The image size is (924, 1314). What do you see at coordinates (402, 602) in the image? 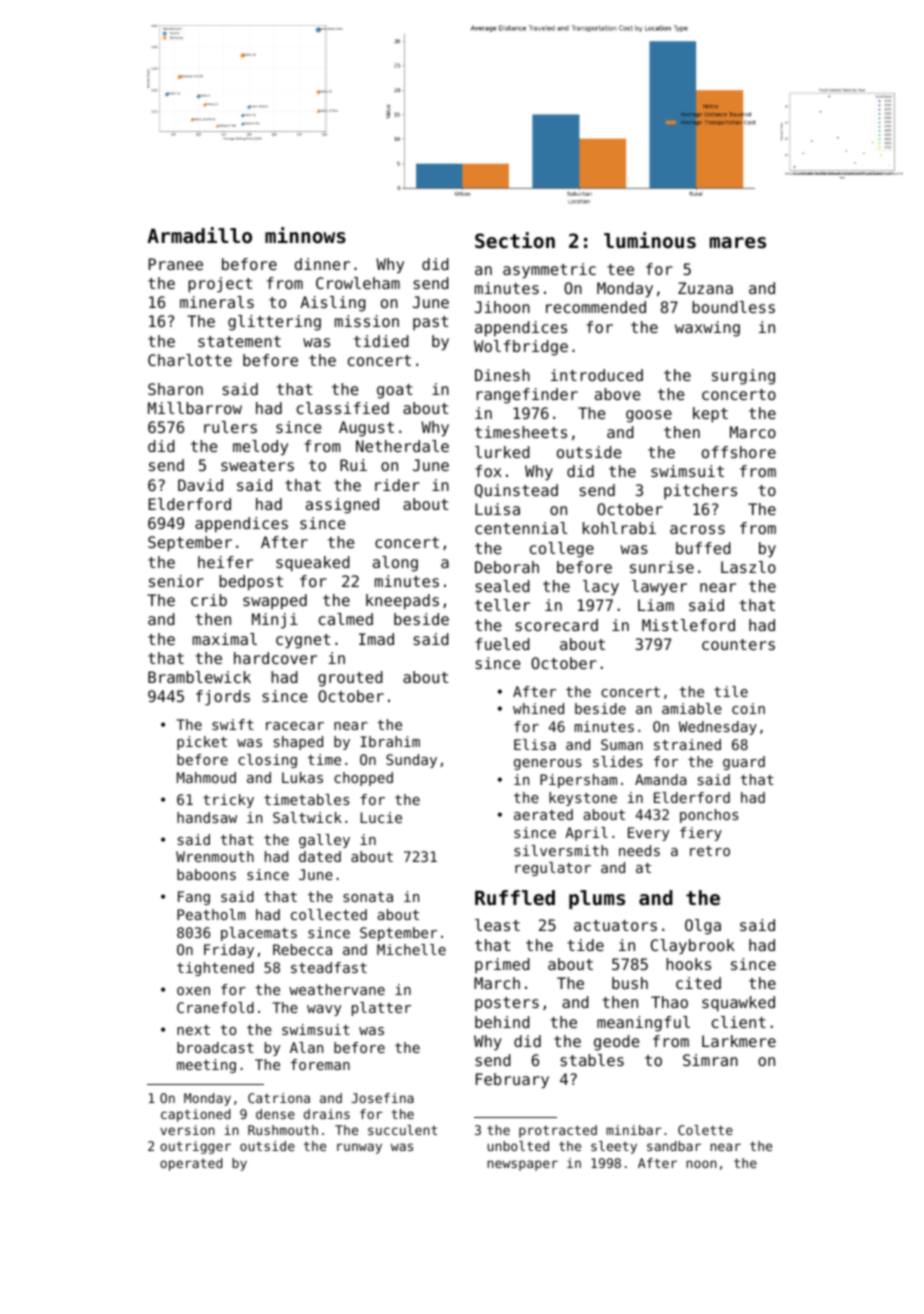
I see `kneepads` at bounding box center [402, 602].
